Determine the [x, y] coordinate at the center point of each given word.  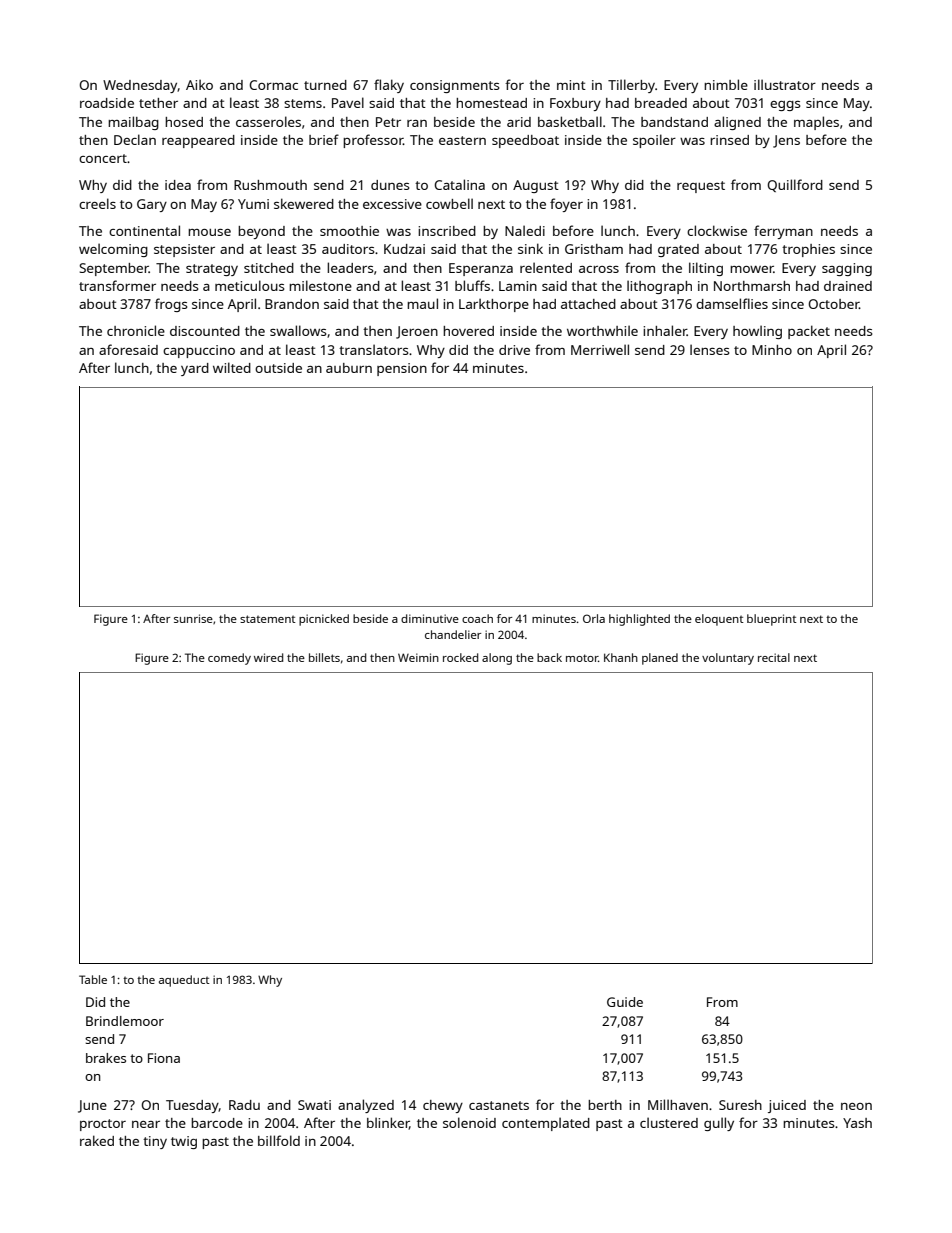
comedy [229, 659]
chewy [443, 1106]
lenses [709, 349]
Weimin [418, 657]
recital [774, 657]
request [701, 187]
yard [195, 369]
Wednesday [140, 86]
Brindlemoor [125, 1021]
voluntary [728, 659]
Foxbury [575, 104]
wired [268, 657]
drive [514, 350]
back [549, 657]
